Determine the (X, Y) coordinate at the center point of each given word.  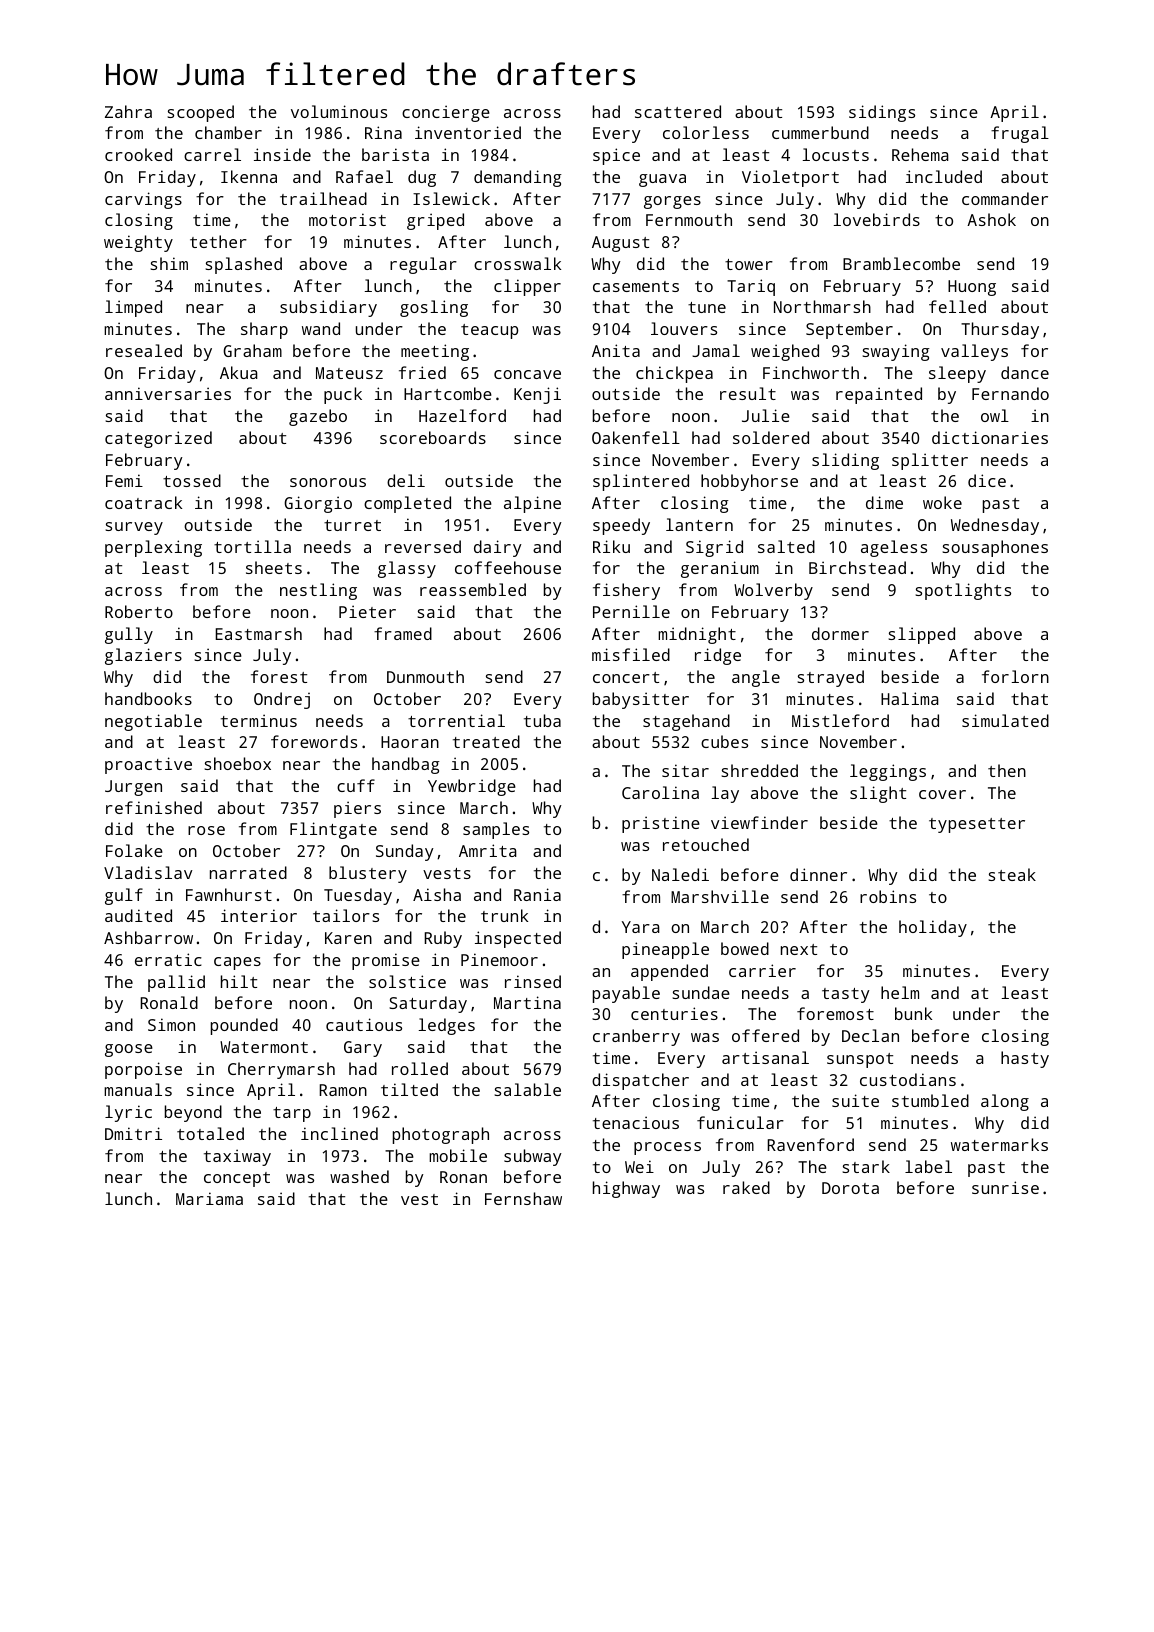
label (928, 1166)
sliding (845, 461)
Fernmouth (689, 219)
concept (237, 1179)
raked (746, 1187)
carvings (143, 200)
